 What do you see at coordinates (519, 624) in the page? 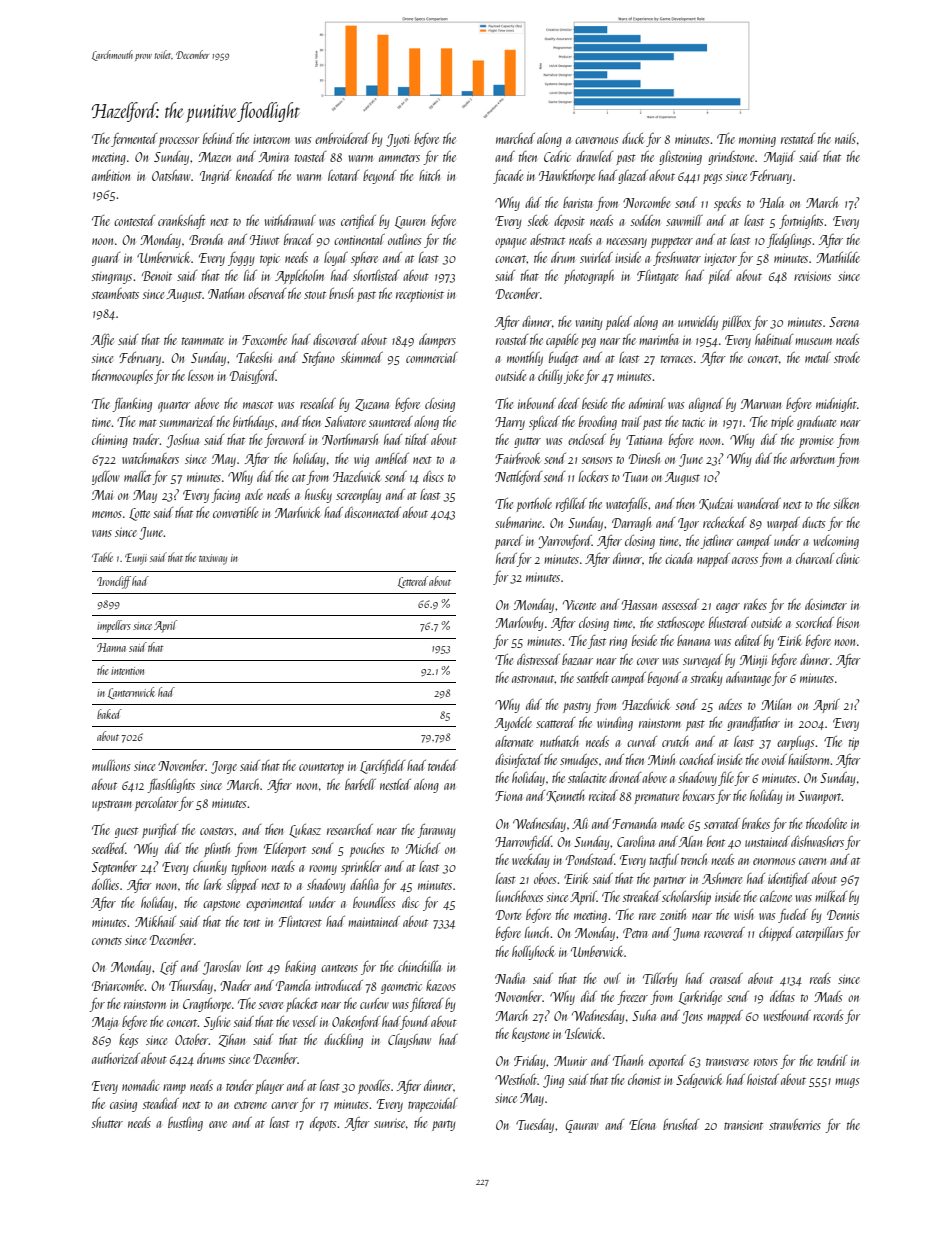
I see `Marlowby` at bounding box center [519, 624].
